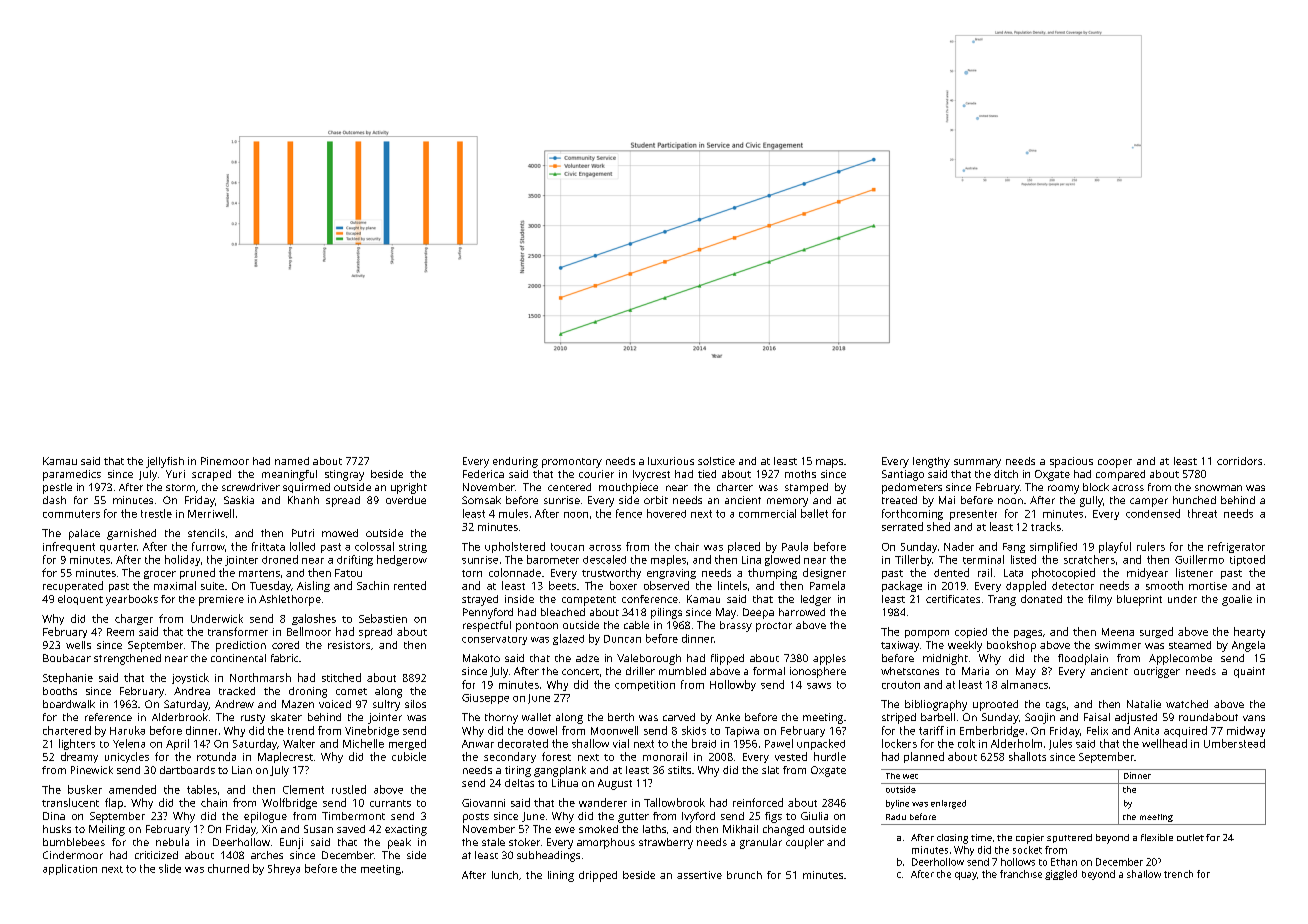 Image resolution: width=1308 pixels, height=924 pixels. What do you see at coordinates (67, 658) in the screenshot?
I see `Boubacar` at bounding box center [67, 658].
